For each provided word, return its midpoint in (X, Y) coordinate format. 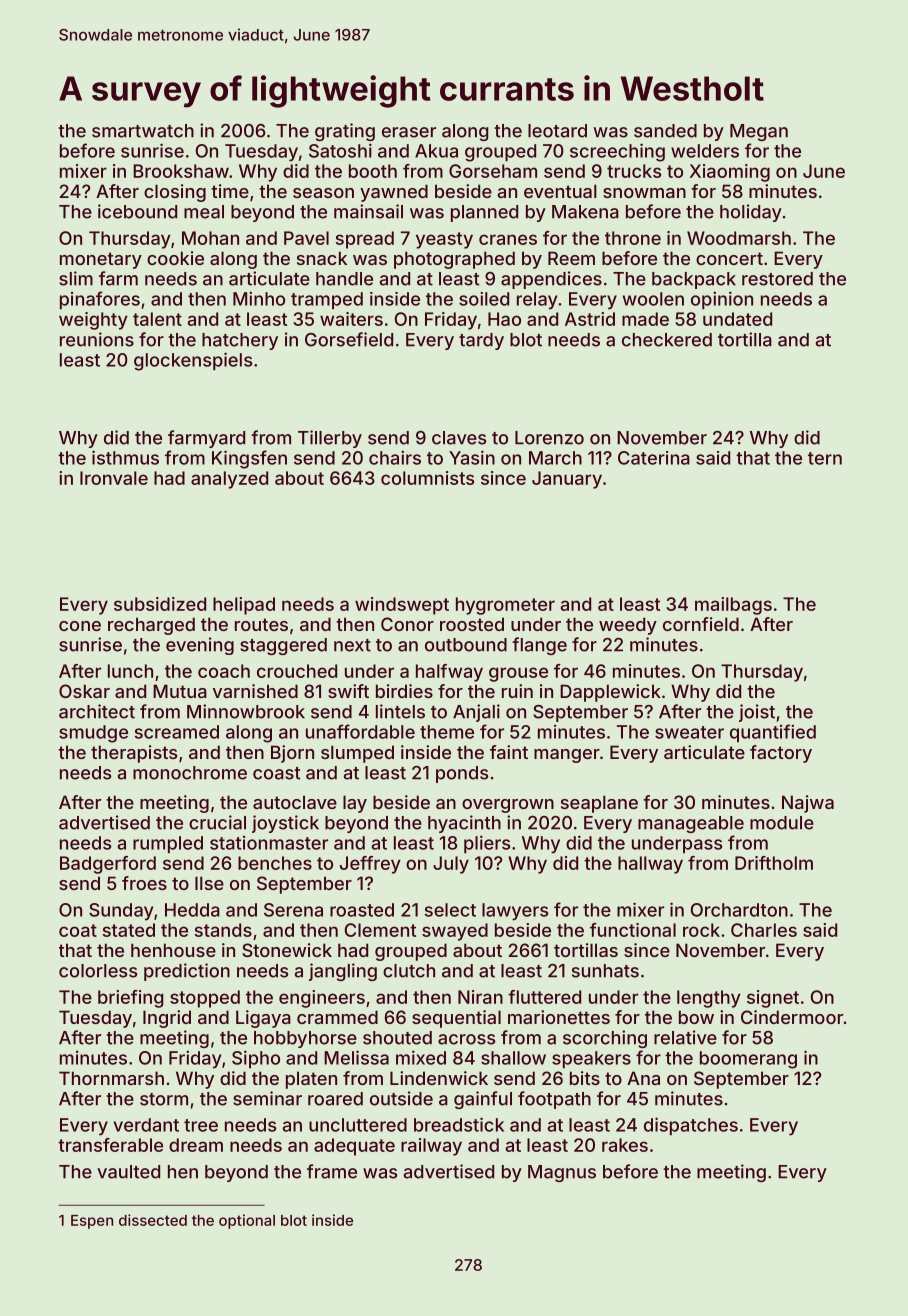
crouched (297, 671)
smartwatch (143, 131)
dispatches (691, 1126)
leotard (557, 131)
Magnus (562, 1173)
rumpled (168, 844)
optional (247, 1221)
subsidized (160, 604)
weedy (628, 626)
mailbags (733, 606)
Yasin (472, 457)
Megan (759, 132)
